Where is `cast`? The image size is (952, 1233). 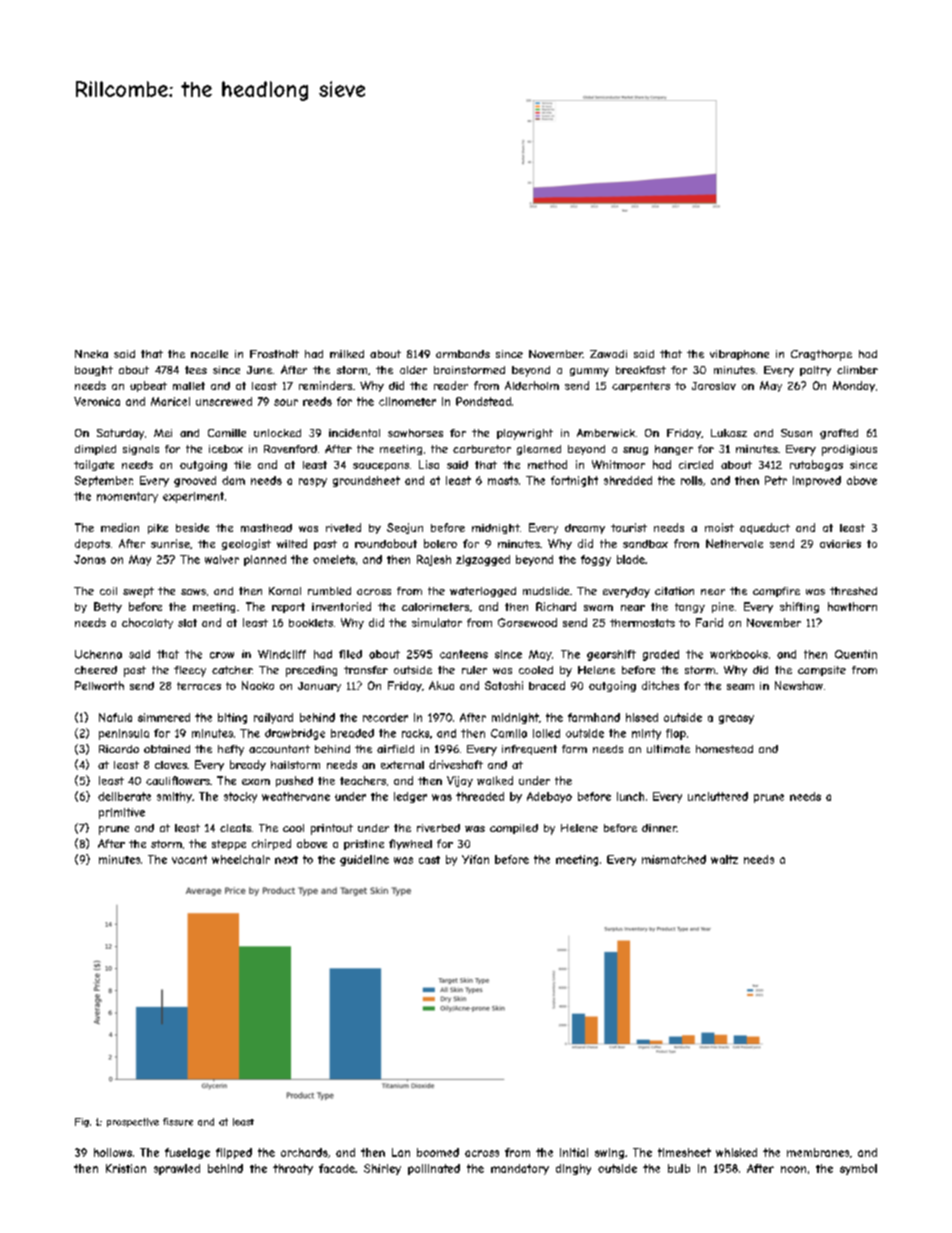 cast is located at coordinates (429, 860).
